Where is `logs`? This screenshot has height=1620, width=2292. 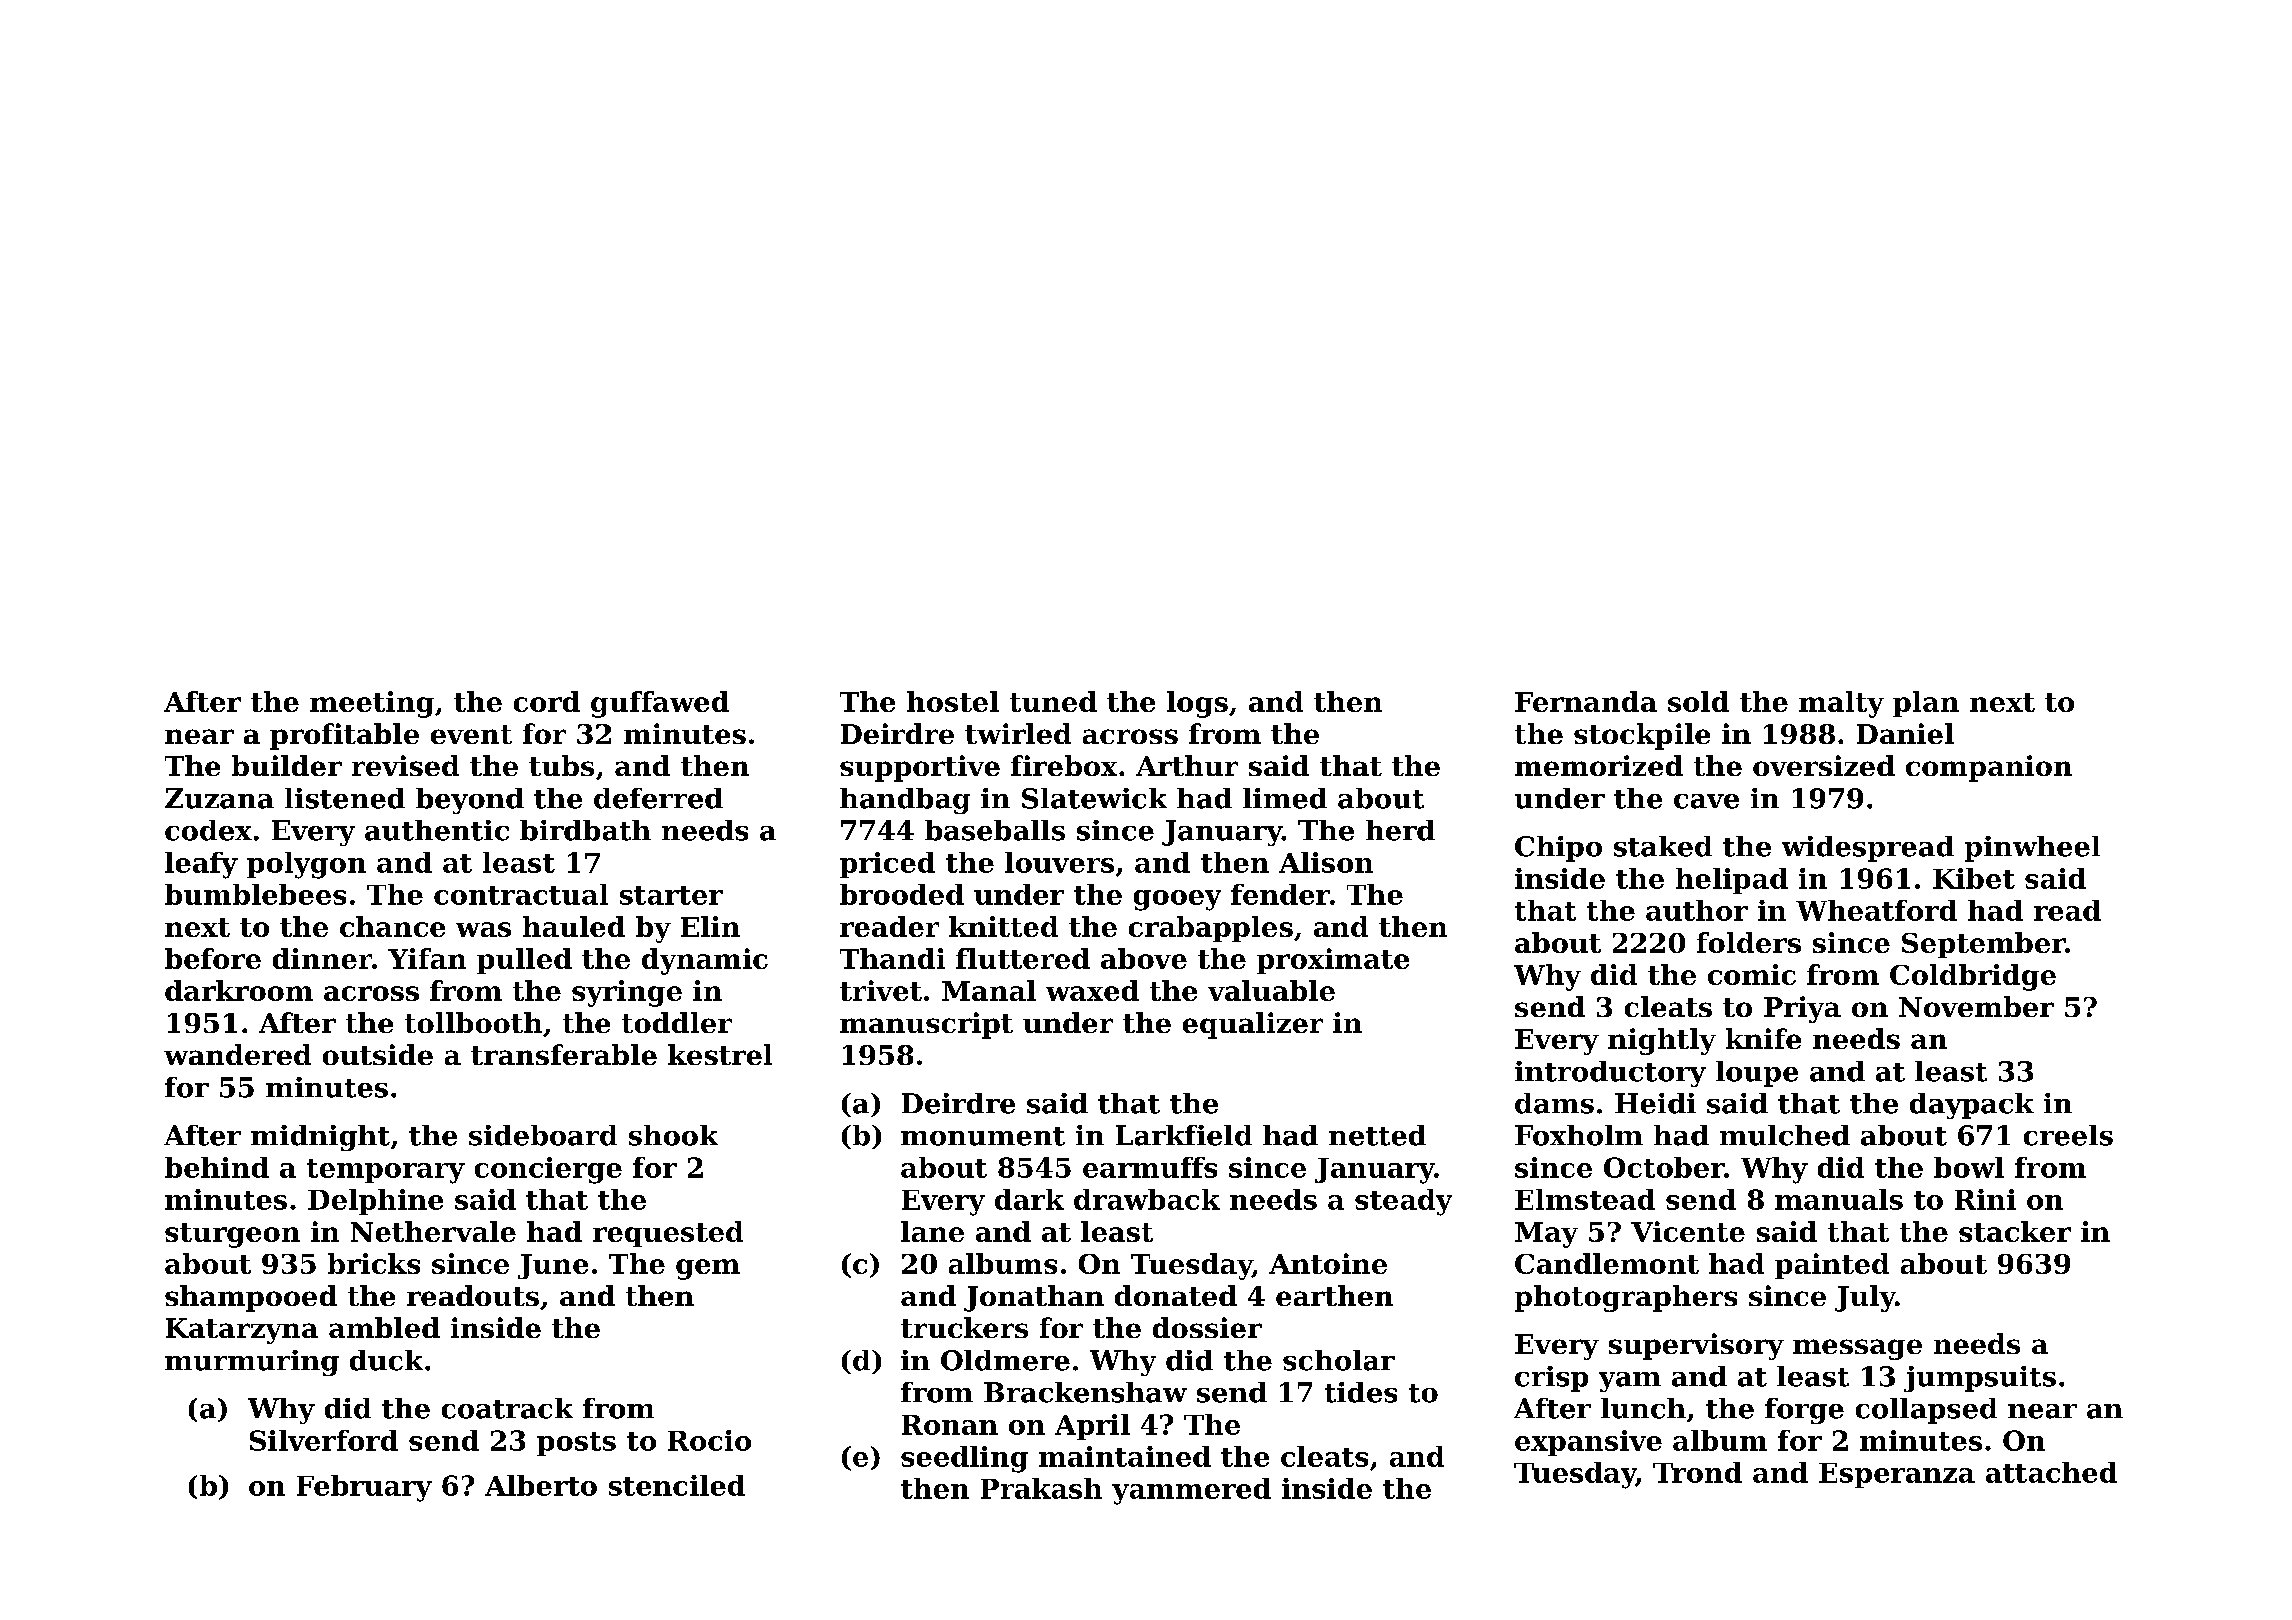 logs is located at coordinates (1197, 704).
